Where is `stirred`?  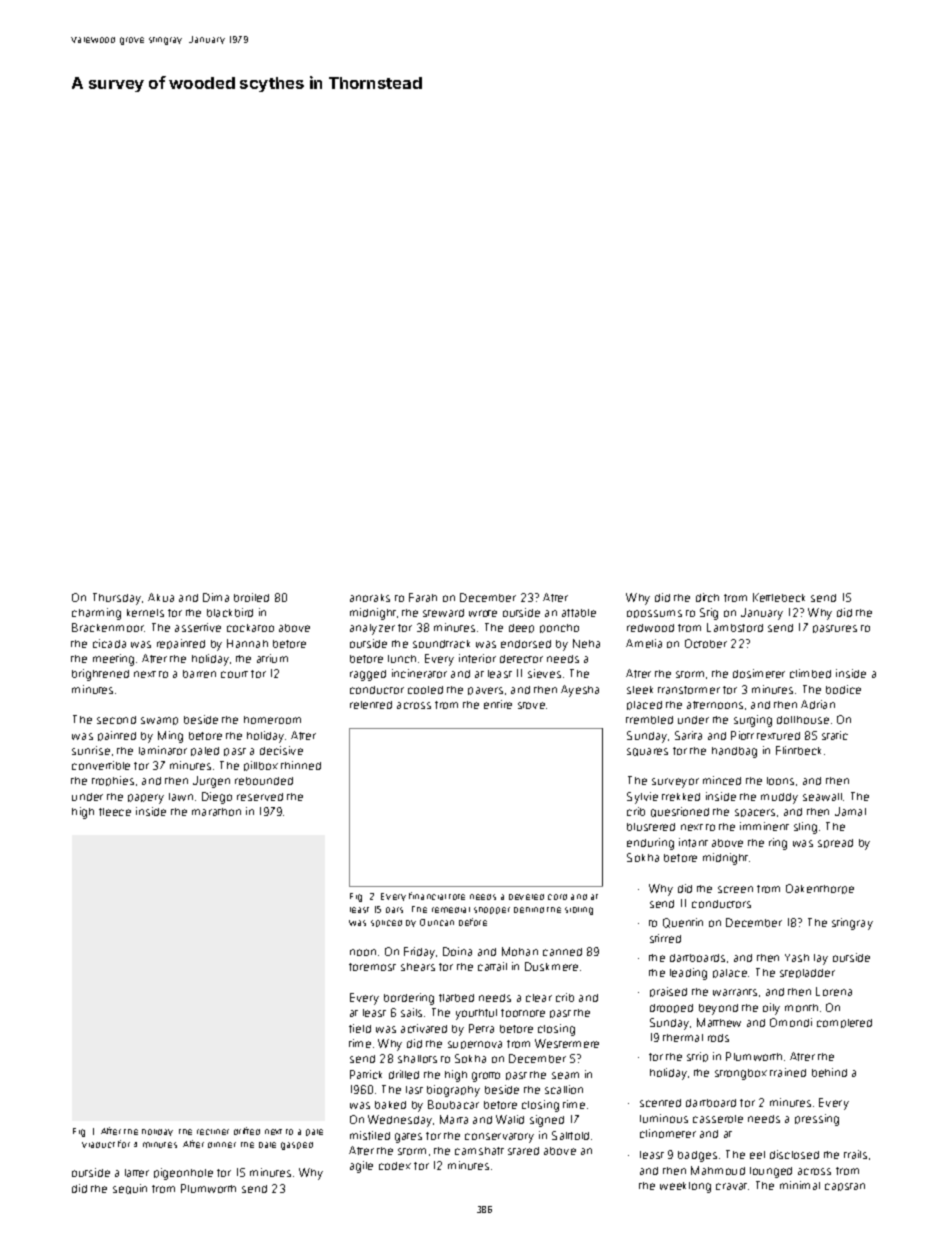 stirred is located at coordinates (665, 938).
